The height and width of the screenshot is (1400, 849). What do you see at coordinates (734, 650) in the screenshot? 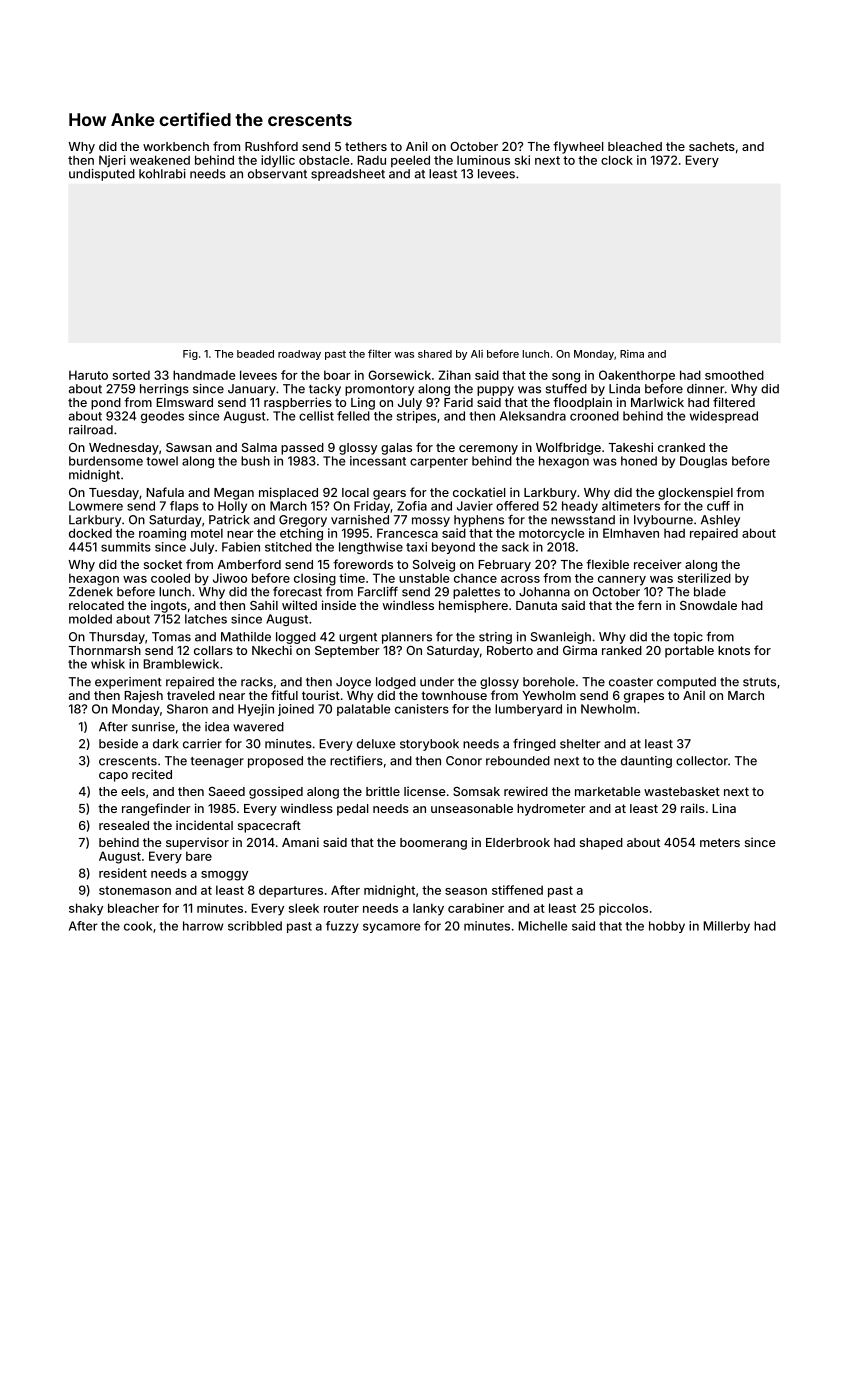
I see `knots` at bounding box center [734, 650].
